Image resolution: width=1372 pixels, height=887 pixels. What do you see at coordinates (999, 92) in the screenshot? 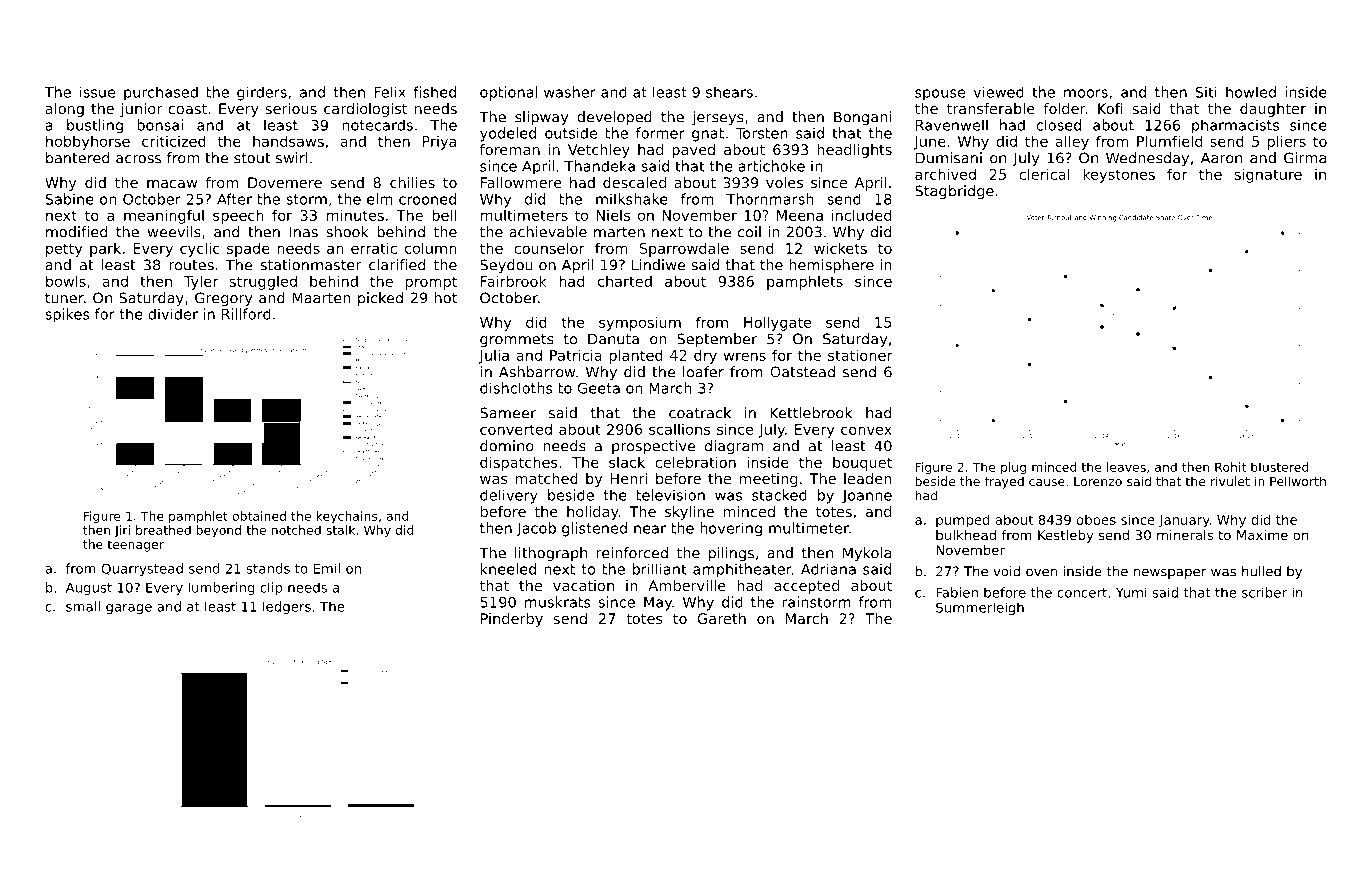
I see `viewed` at bounding box center [999, 92].
